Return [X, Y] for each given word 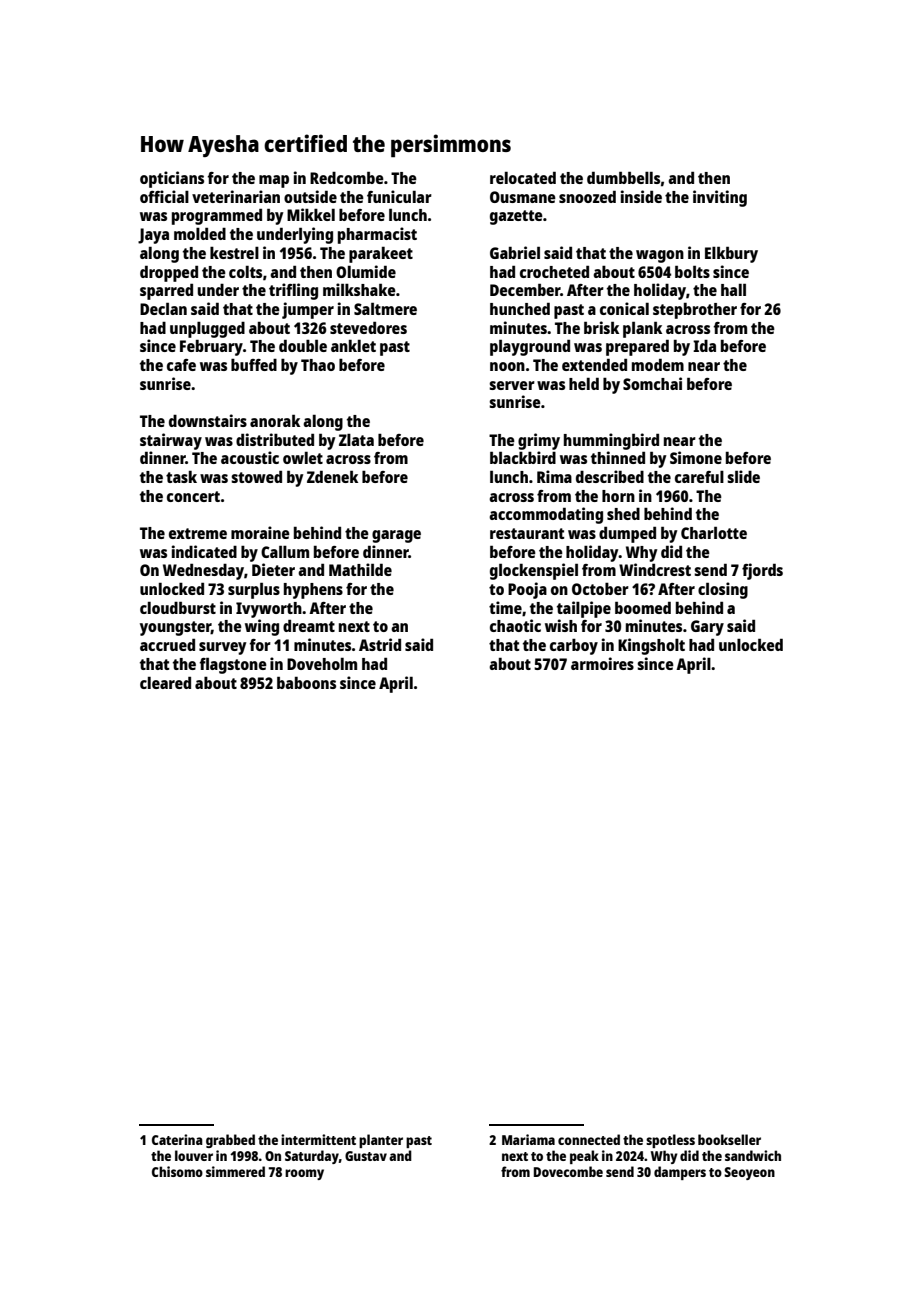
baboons [306, 682]
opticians [172, 179]
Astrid [380, 644]
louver [194, 1155]
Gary [707, 628]
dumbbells [623, 177]
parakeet [381, 255]
